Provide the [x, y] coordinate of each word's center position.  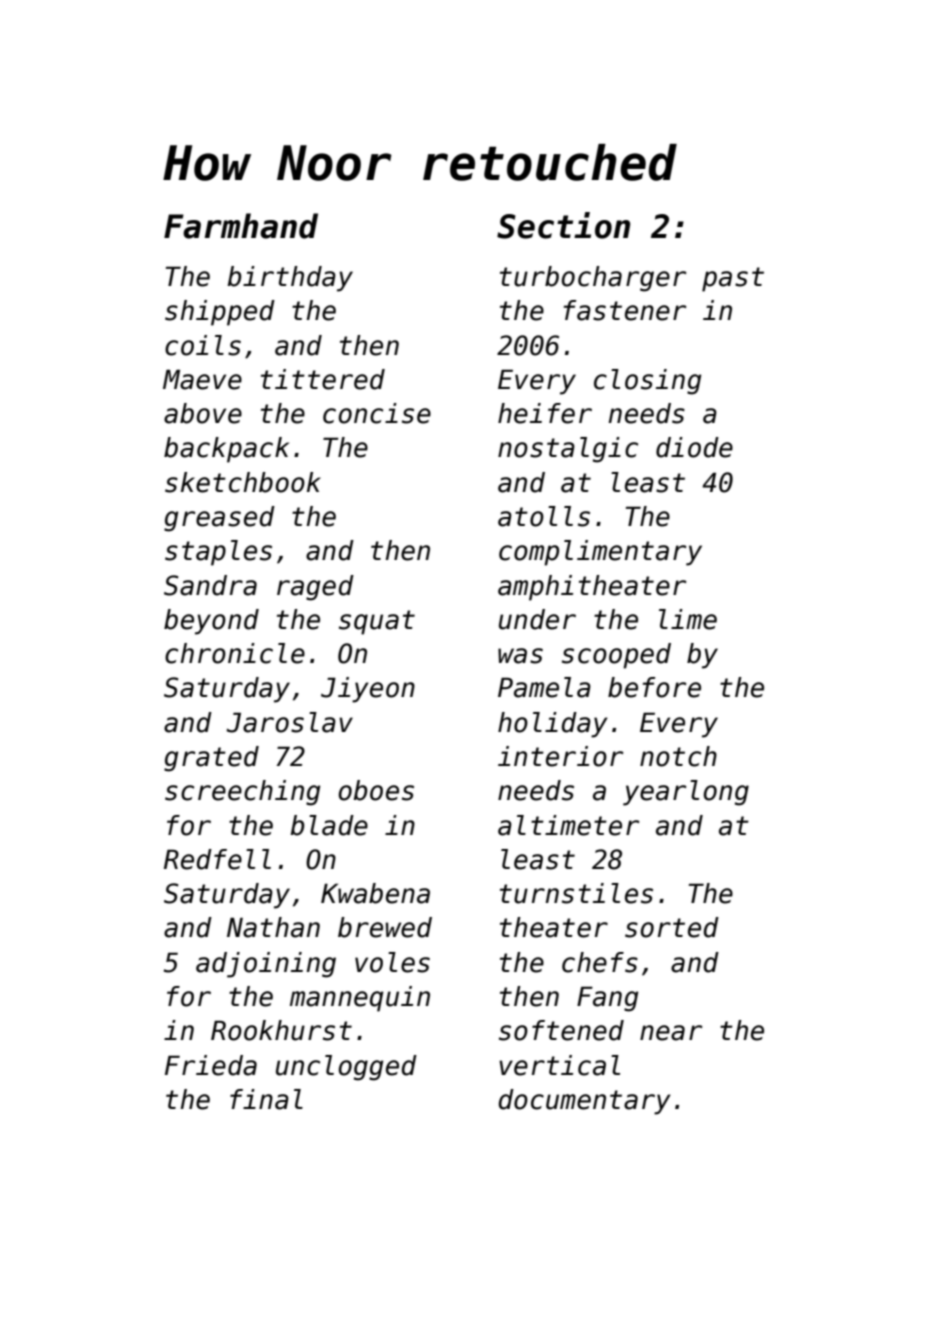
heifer [545, 413]
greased [219, 519]
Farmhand [241, 226]
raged [315, 588]
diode [694, 447]
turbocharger [593, 279]
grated [211, 759]
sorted [672, 927]
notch [678, 756]
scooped [616, 656]
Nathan [273, 927]
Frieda [211, 1065]
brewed [385, 927]
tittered [323, 379]
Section [563, 225]
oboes [376, 790]
